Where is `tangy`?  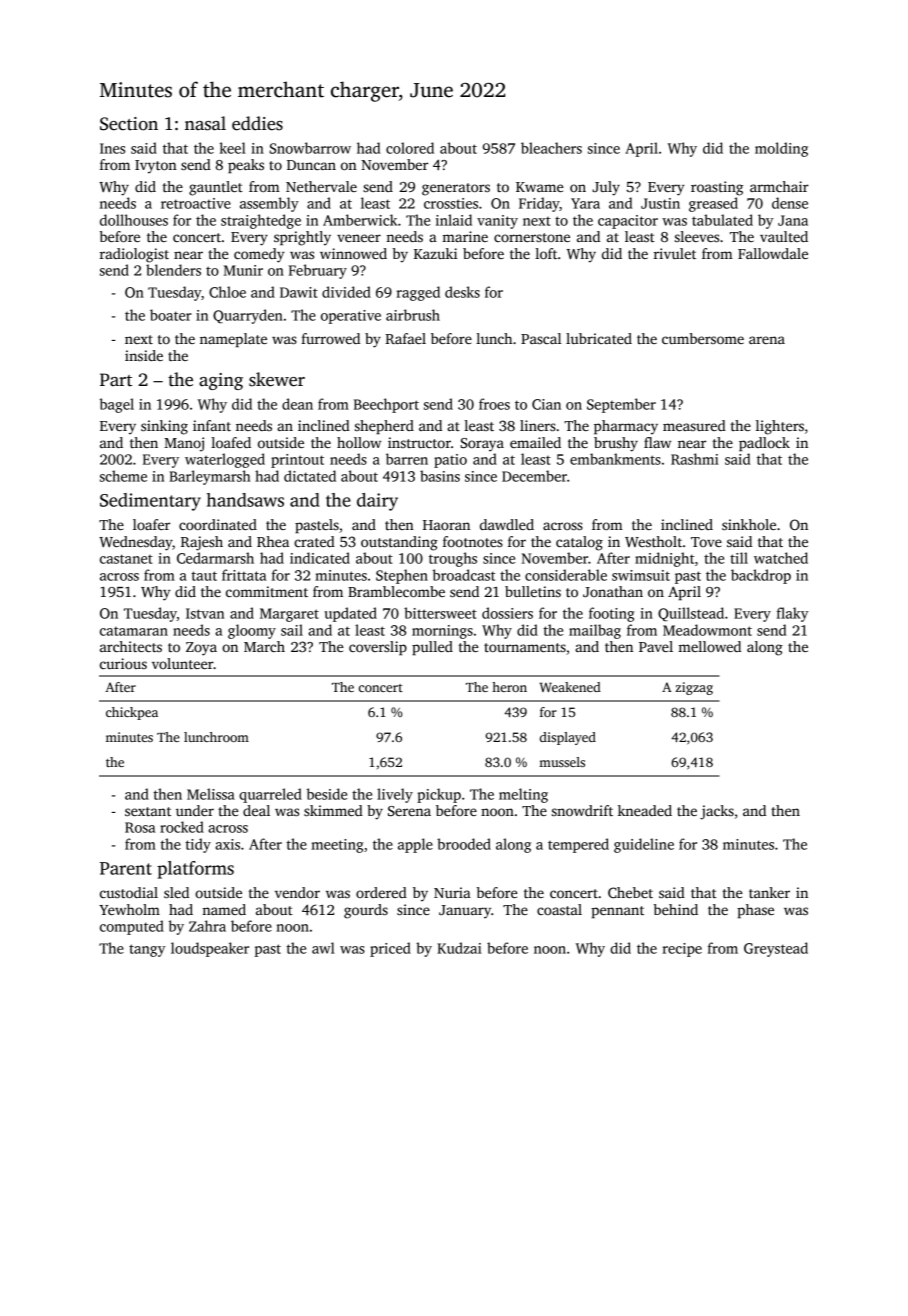
tangy is located at coordinates (147, 950).
